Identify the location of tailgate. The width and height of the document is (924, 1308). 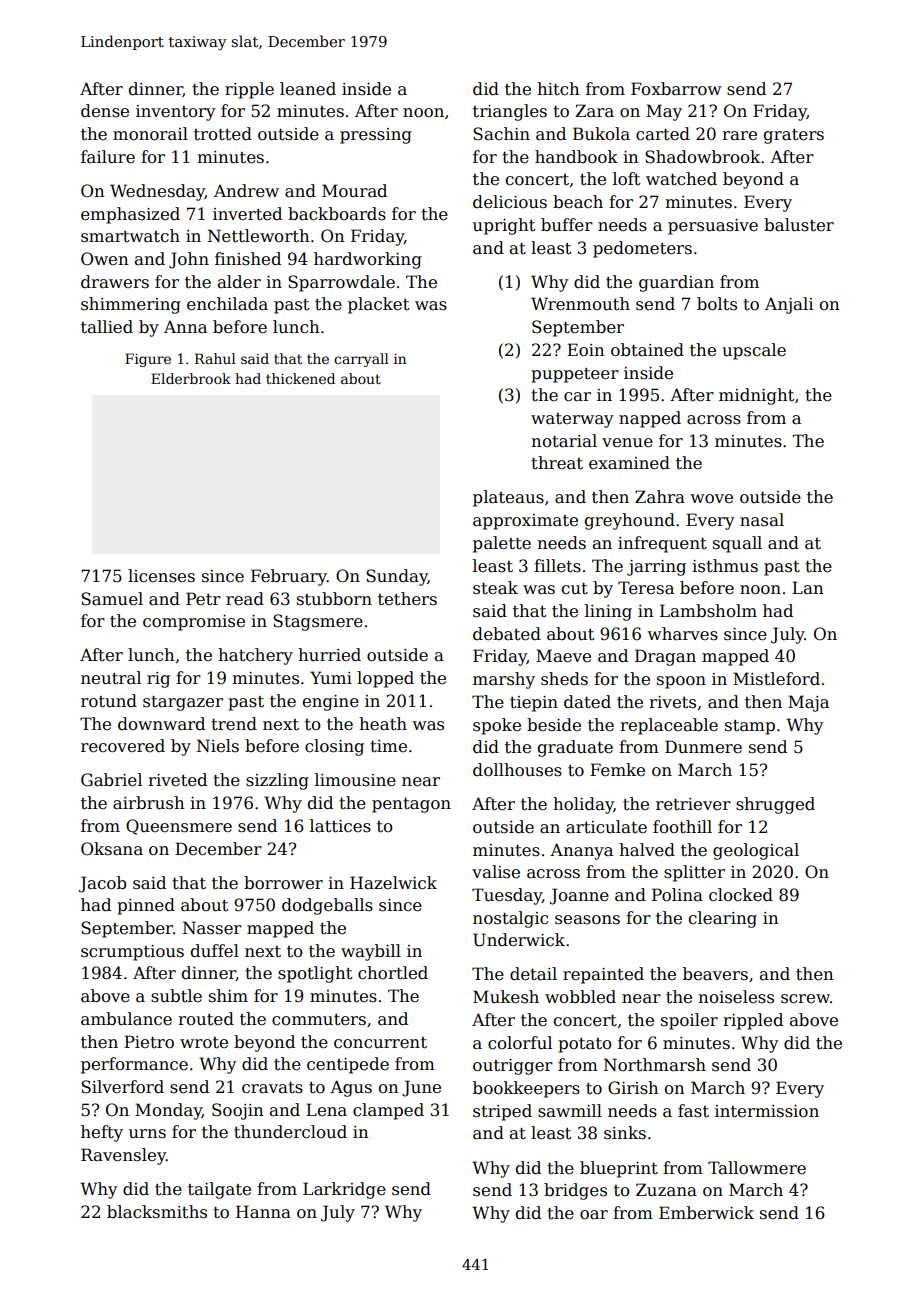
(219, 1190).
